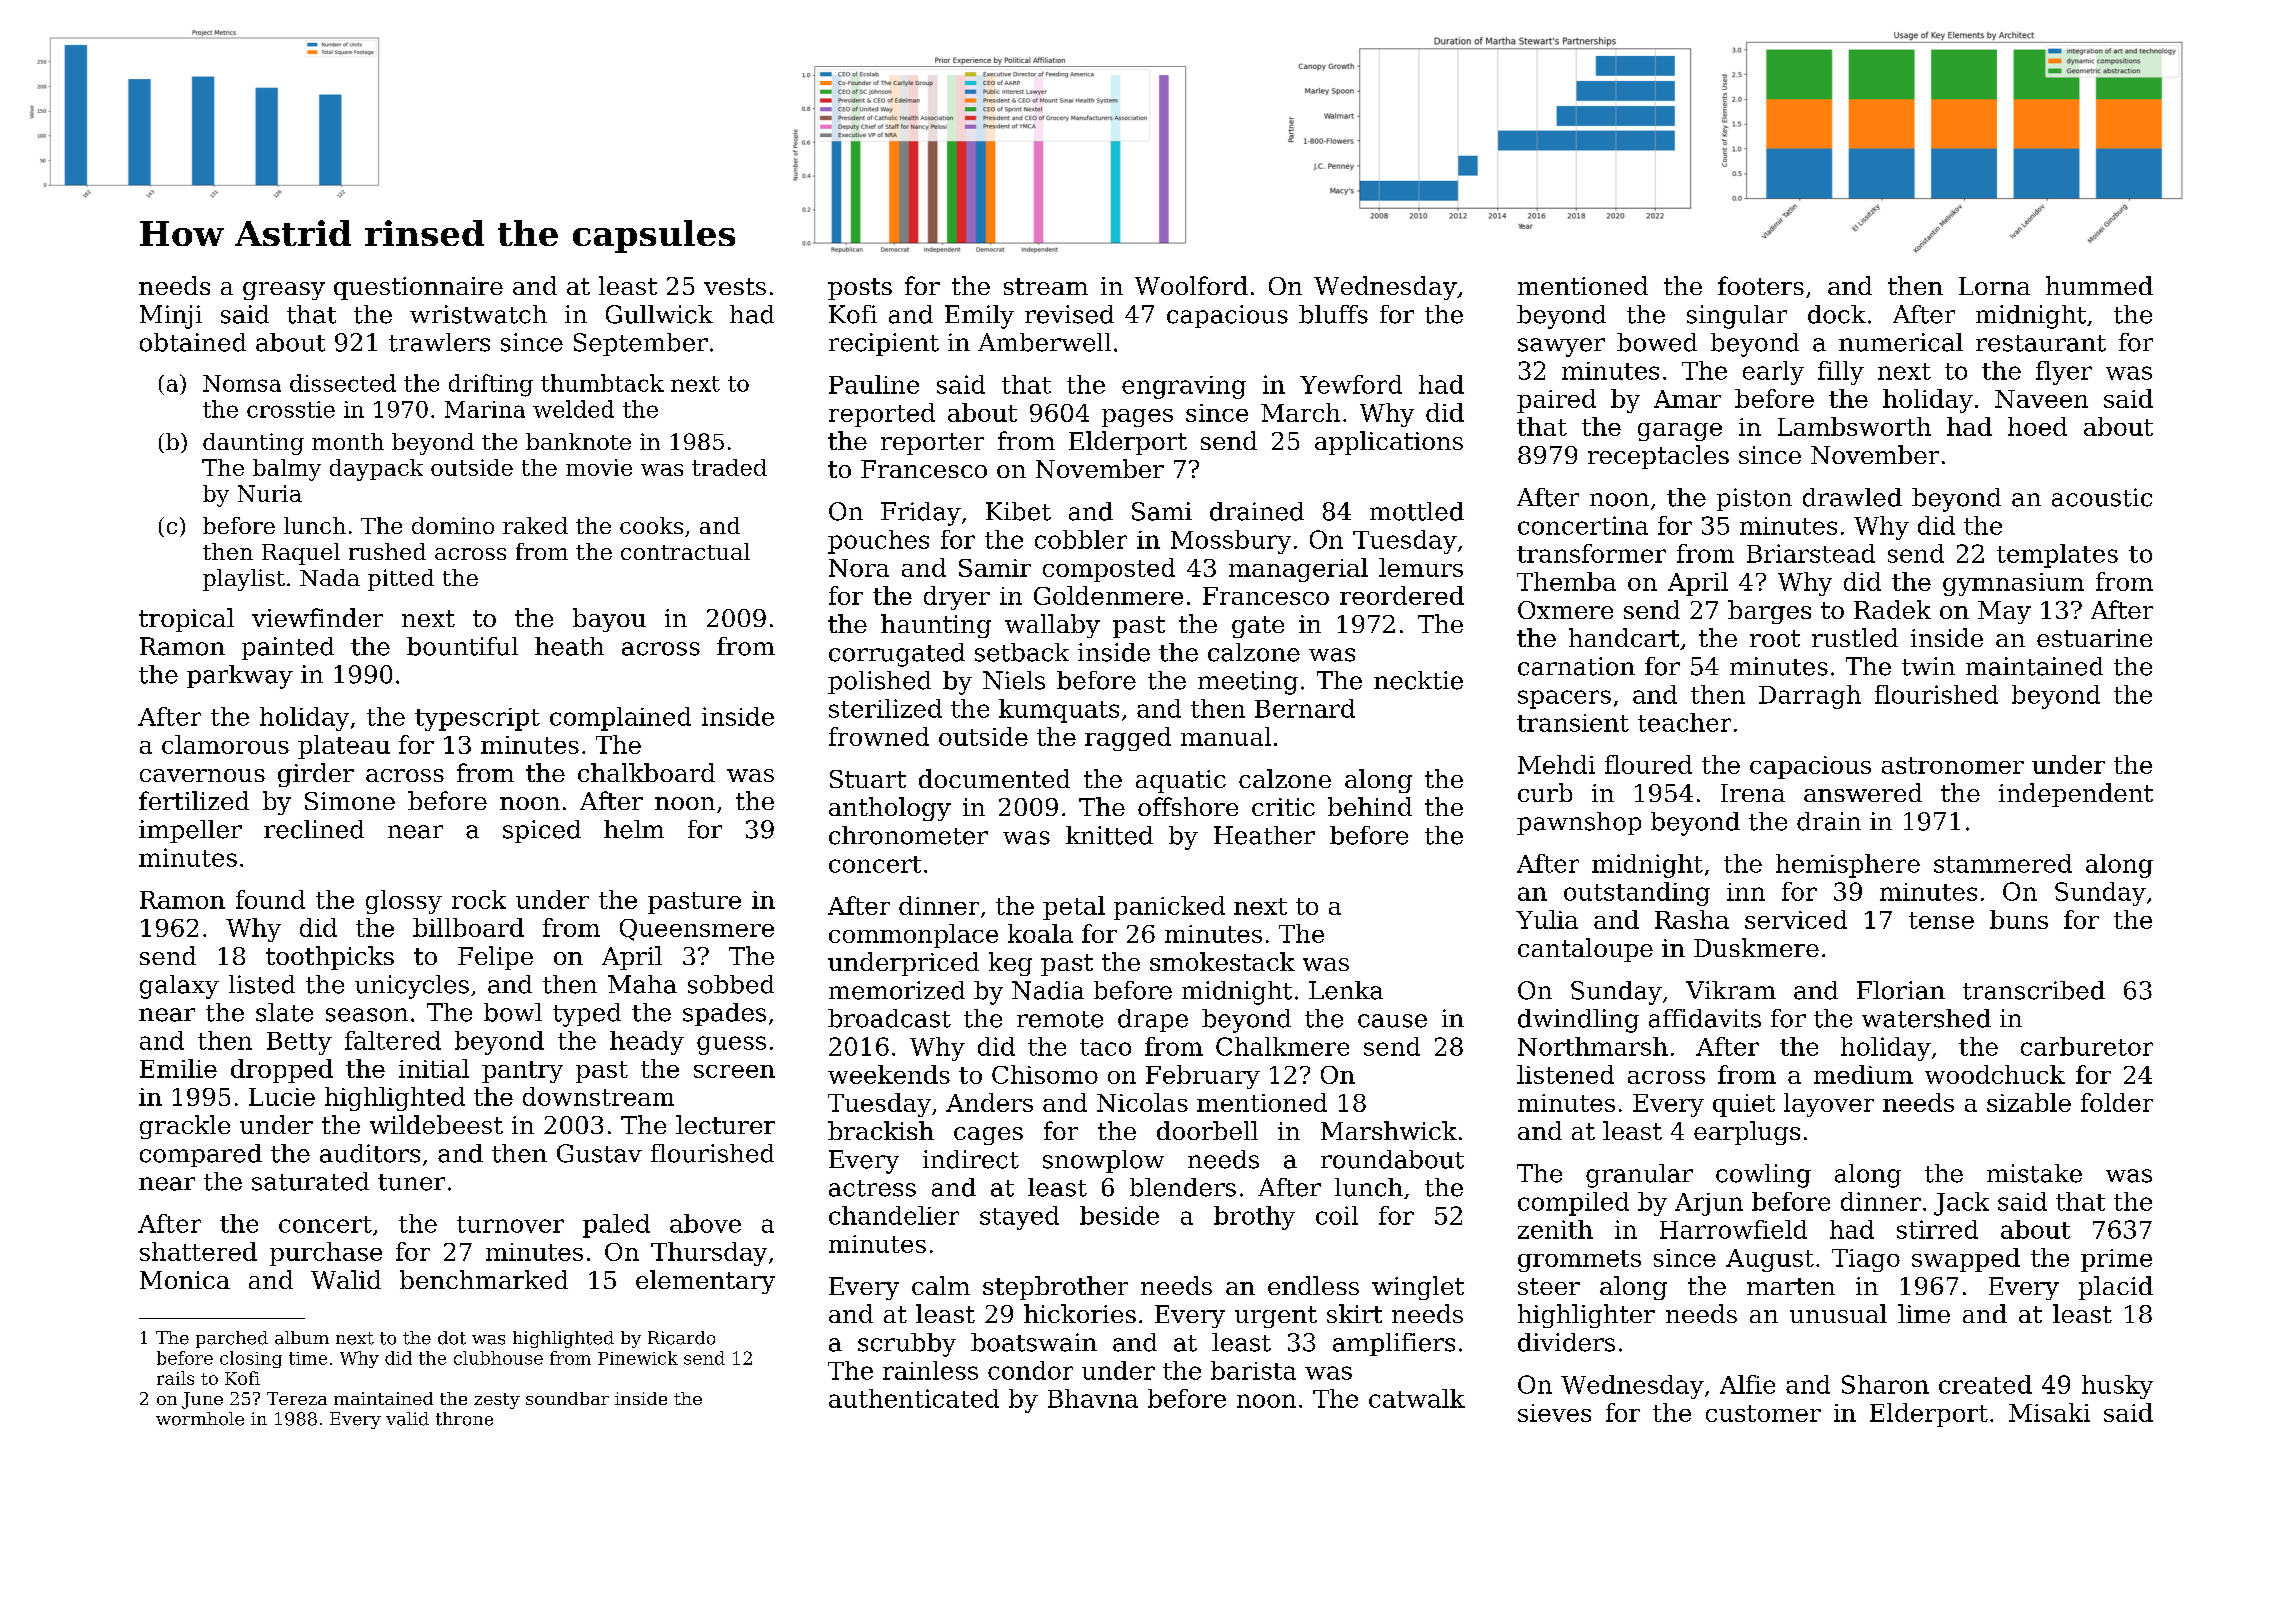 This screenshot has width=2292, height=1620. I want to click on benchmarked, so click(484, 1279).
